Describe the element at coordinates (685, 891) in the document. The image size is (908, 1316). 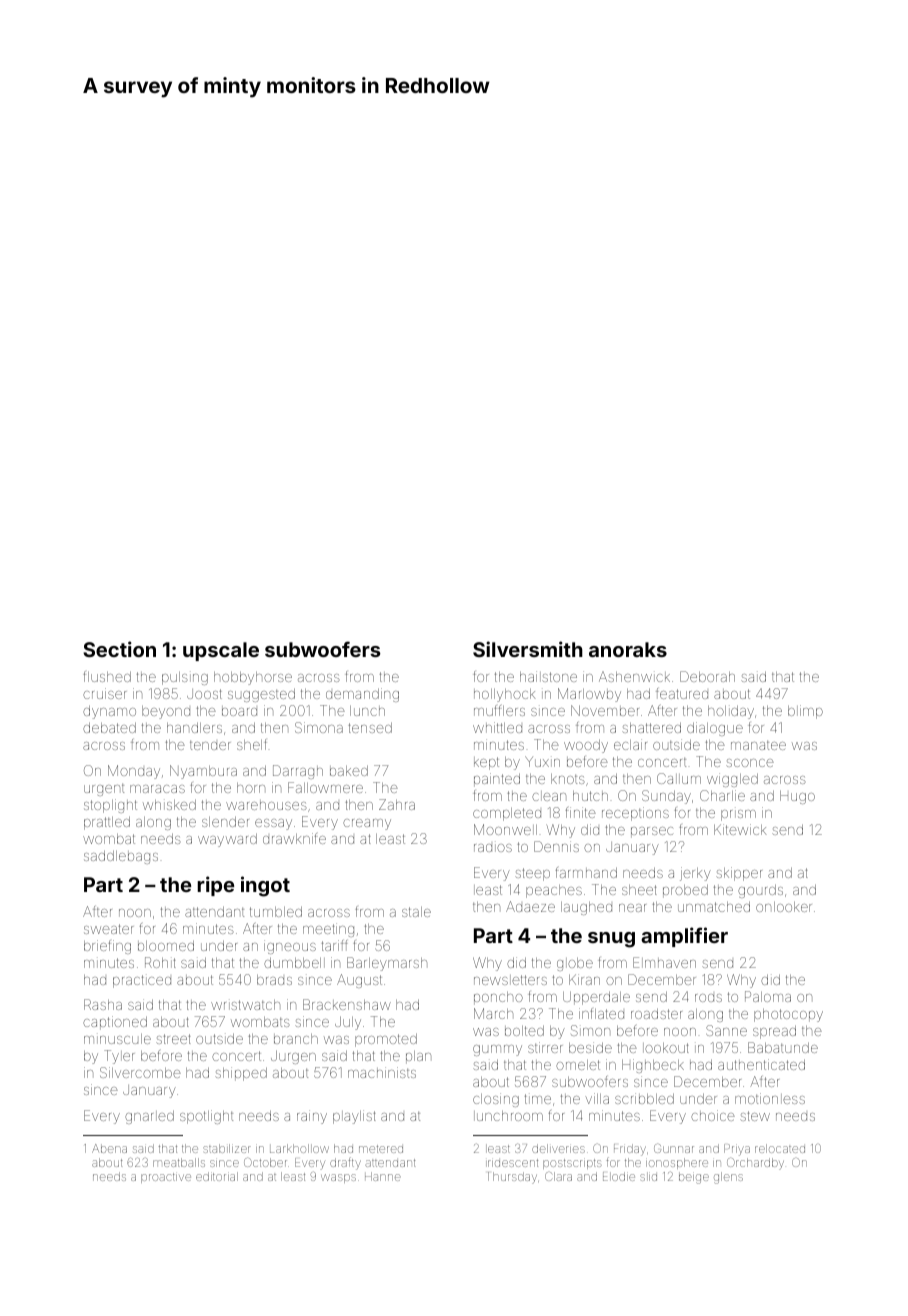
I see `probed` at that location.
